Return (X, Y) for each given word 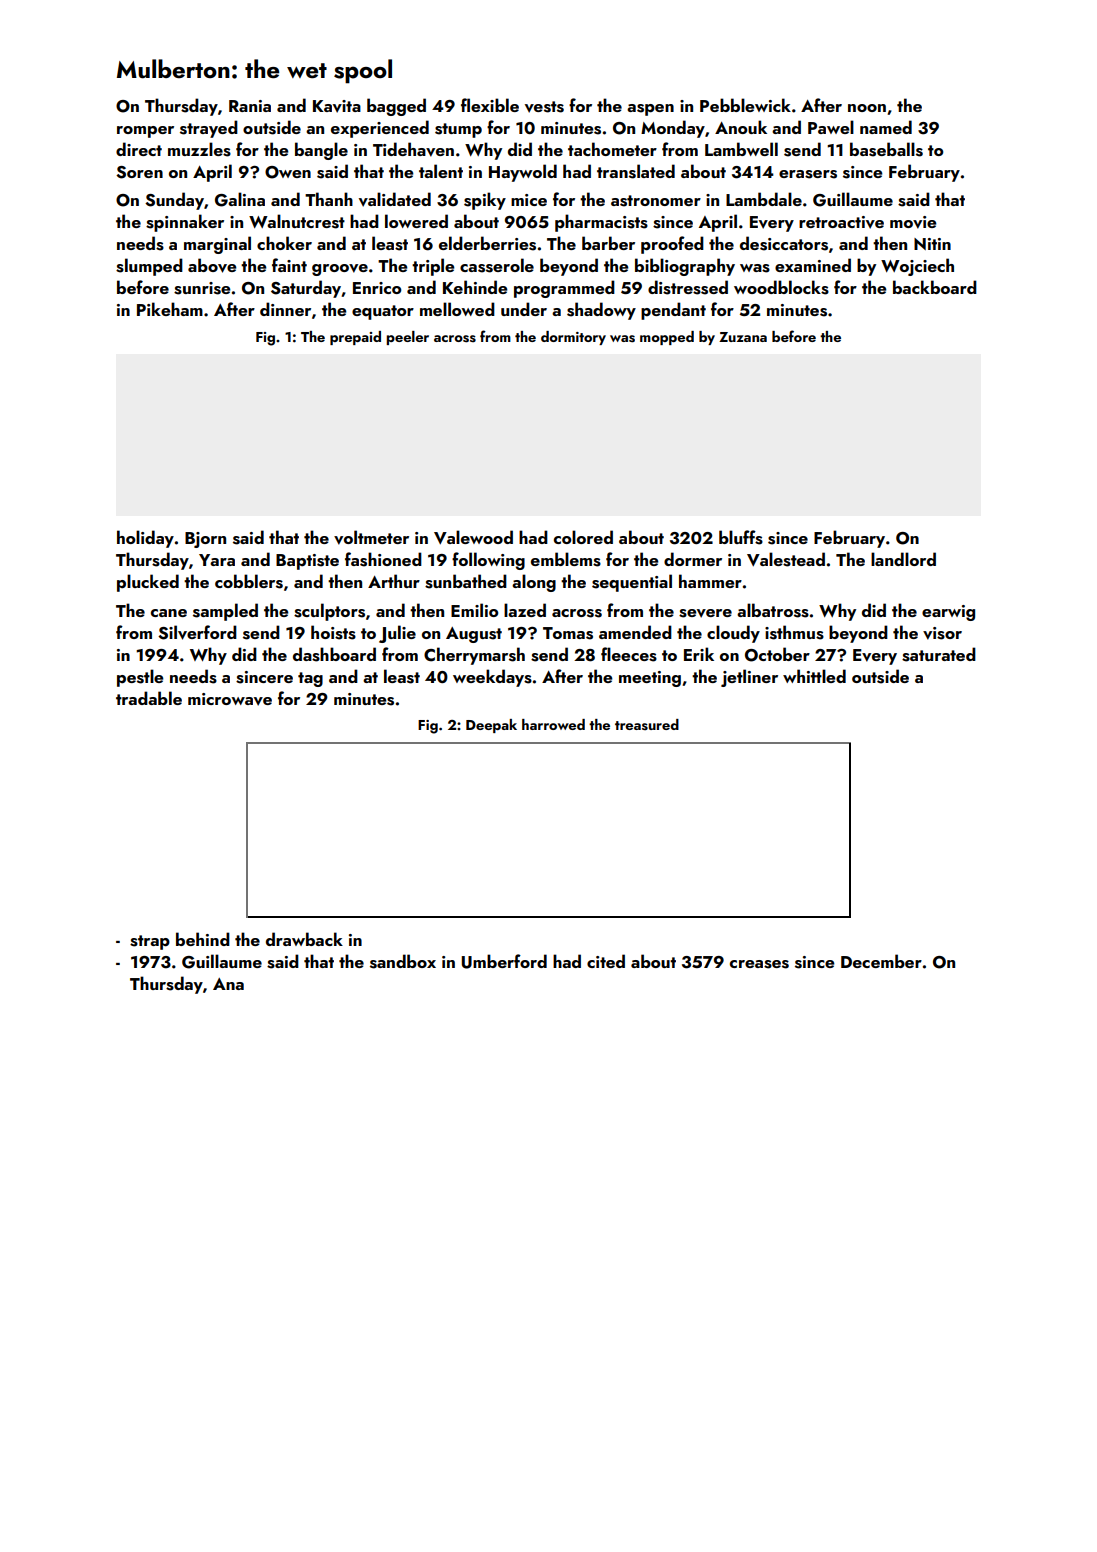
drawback (304, 939)
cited (606, 961)
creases (759, 964)
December (881, 961)
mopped (667, 338)
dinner (285, 309)
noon (867, 108)
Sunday (174, 201)
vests (544, 107)
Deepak (491, 726)
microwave (230, 699)
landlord (903, 559)
